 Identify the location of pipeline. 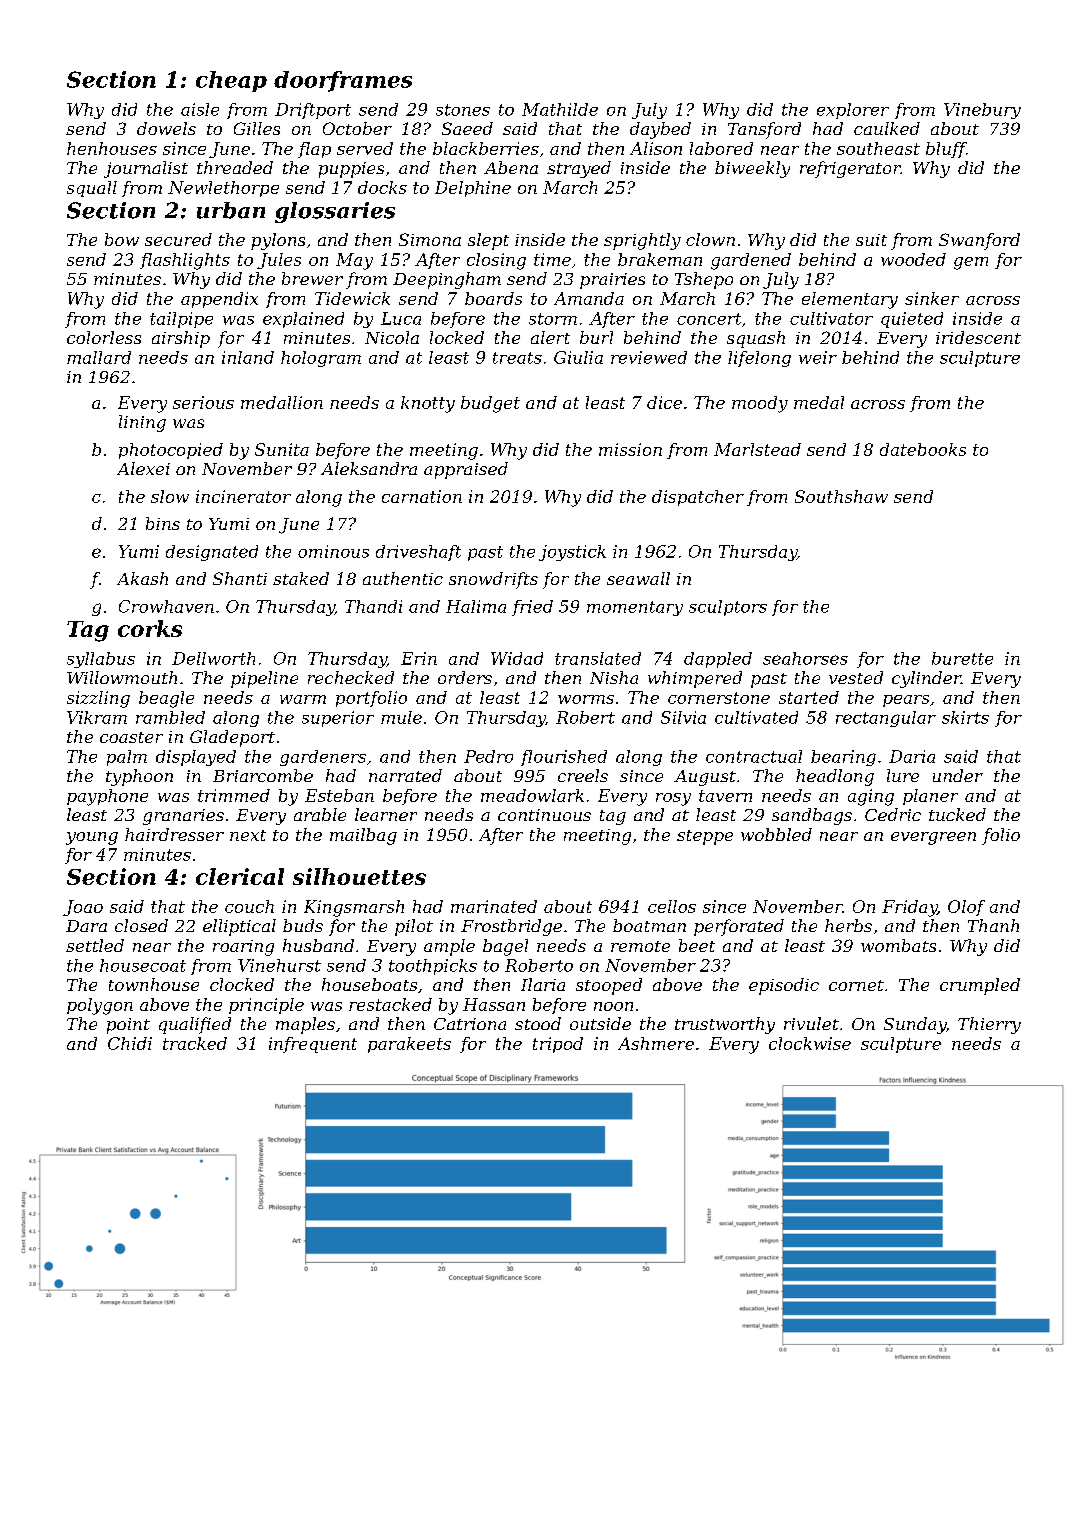
(264, 679).
